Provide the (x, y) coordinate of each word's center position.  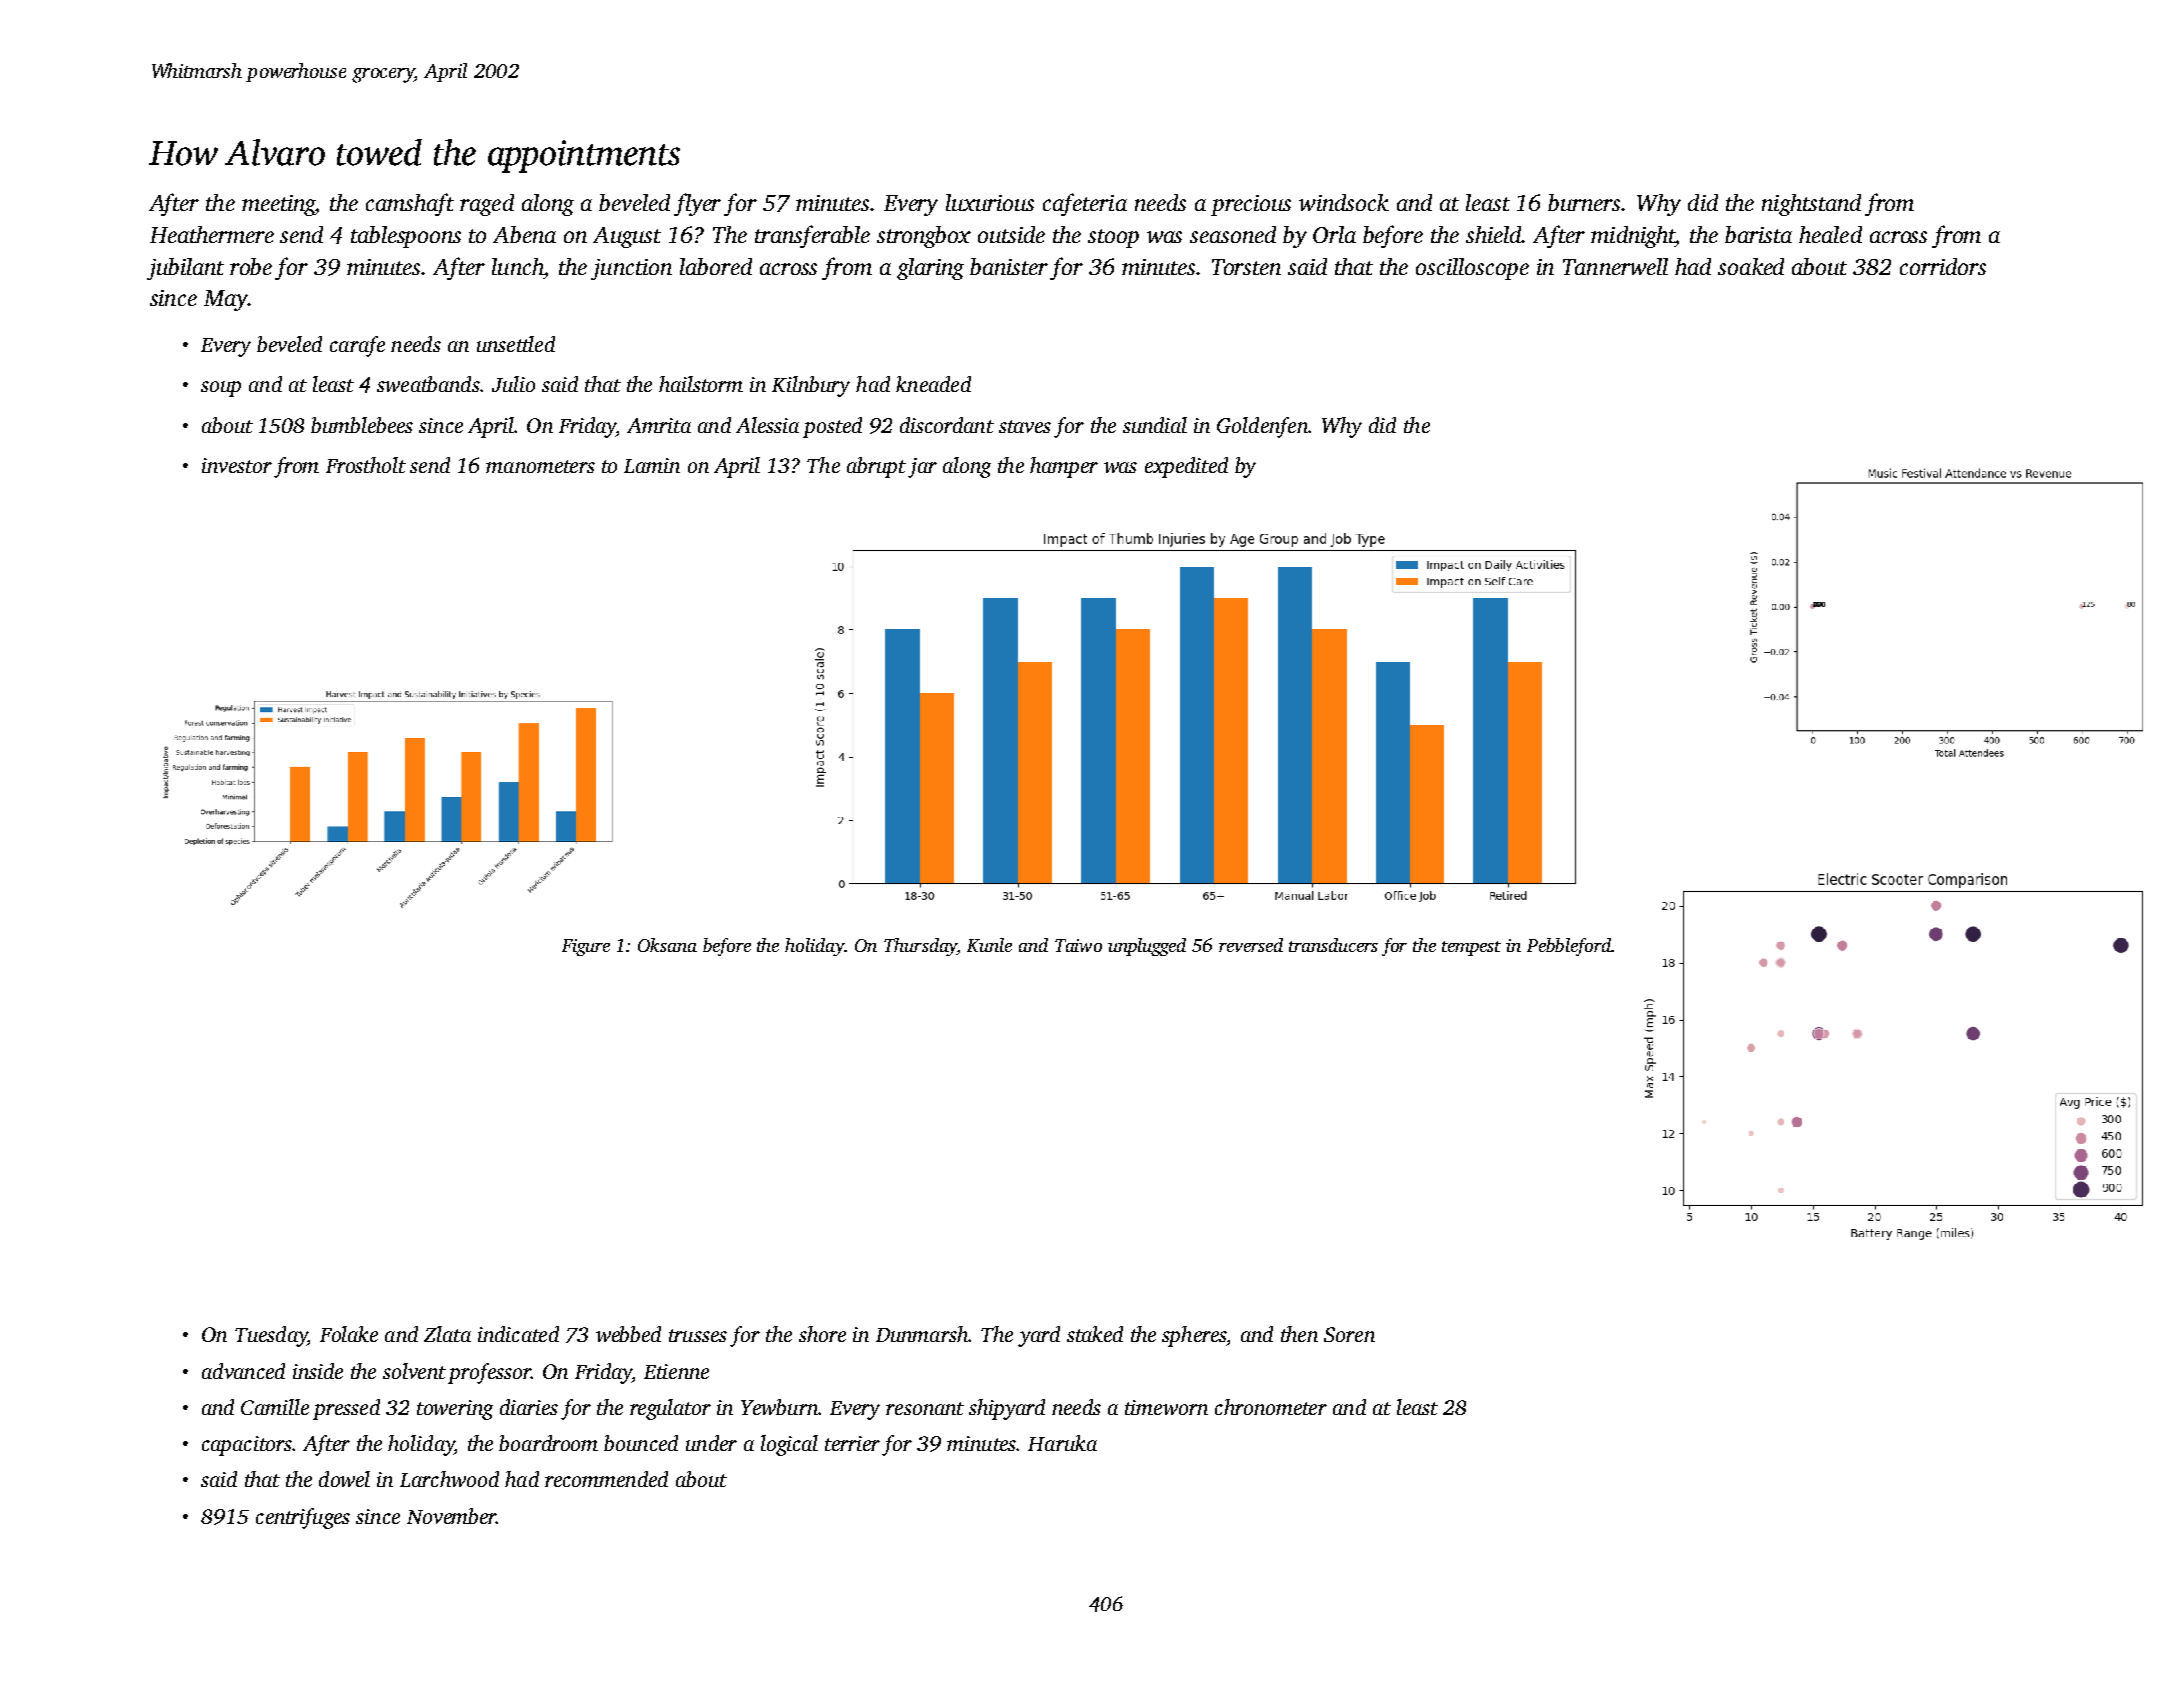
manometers (540, 466)
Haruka (1062, 1443)
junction (631, 269)
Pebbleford (1569, 947)
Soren (1349, 1334)
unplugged (1147, 947)
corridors (1943, 266)
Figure (586, 947)
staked (1095, 1334)
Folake (349, 1334)
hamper (1064, 467)
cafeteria (1085, 204)
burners (1585, 202)
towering (455, 1410)
